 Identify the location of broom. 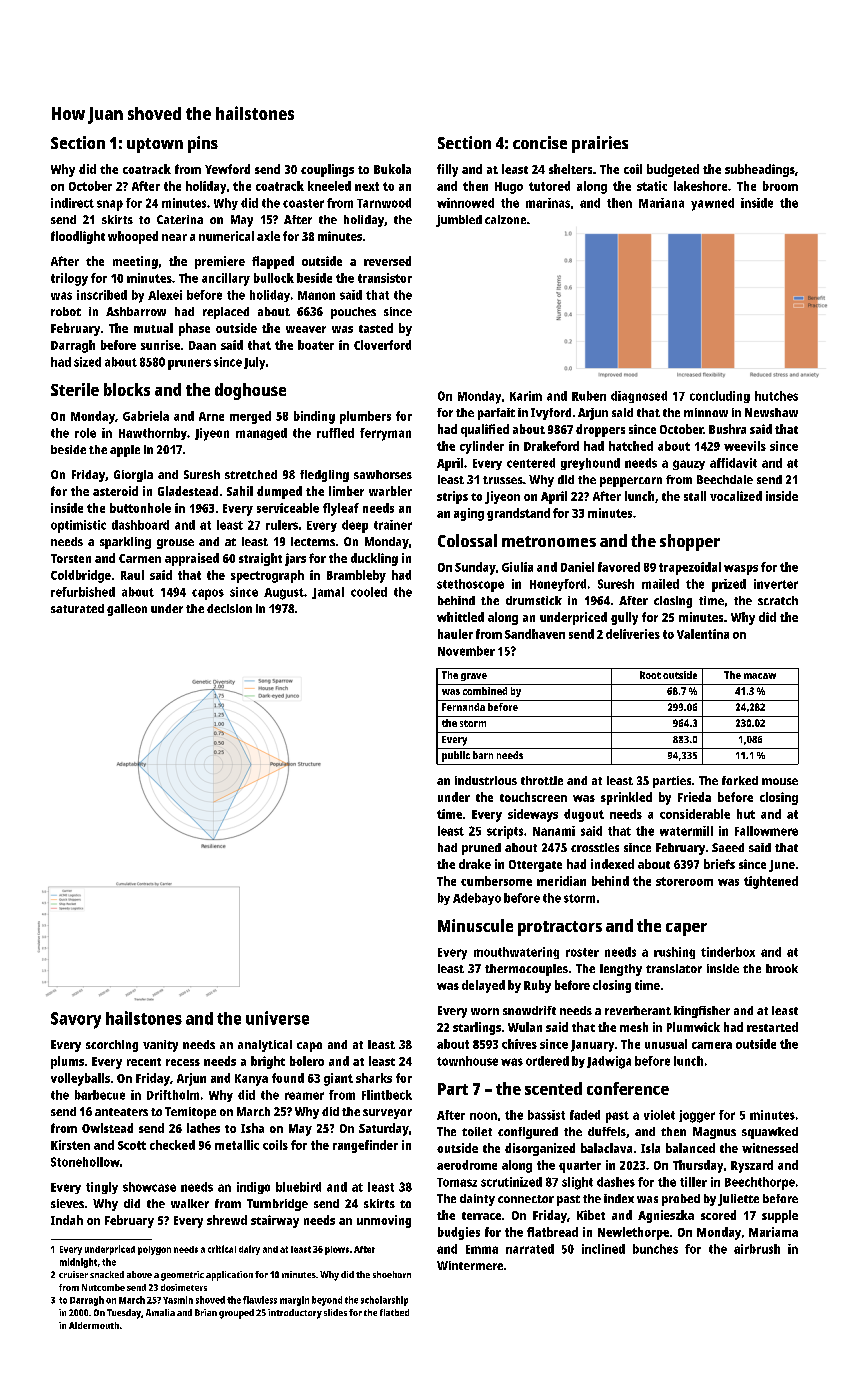
(780, 186).
